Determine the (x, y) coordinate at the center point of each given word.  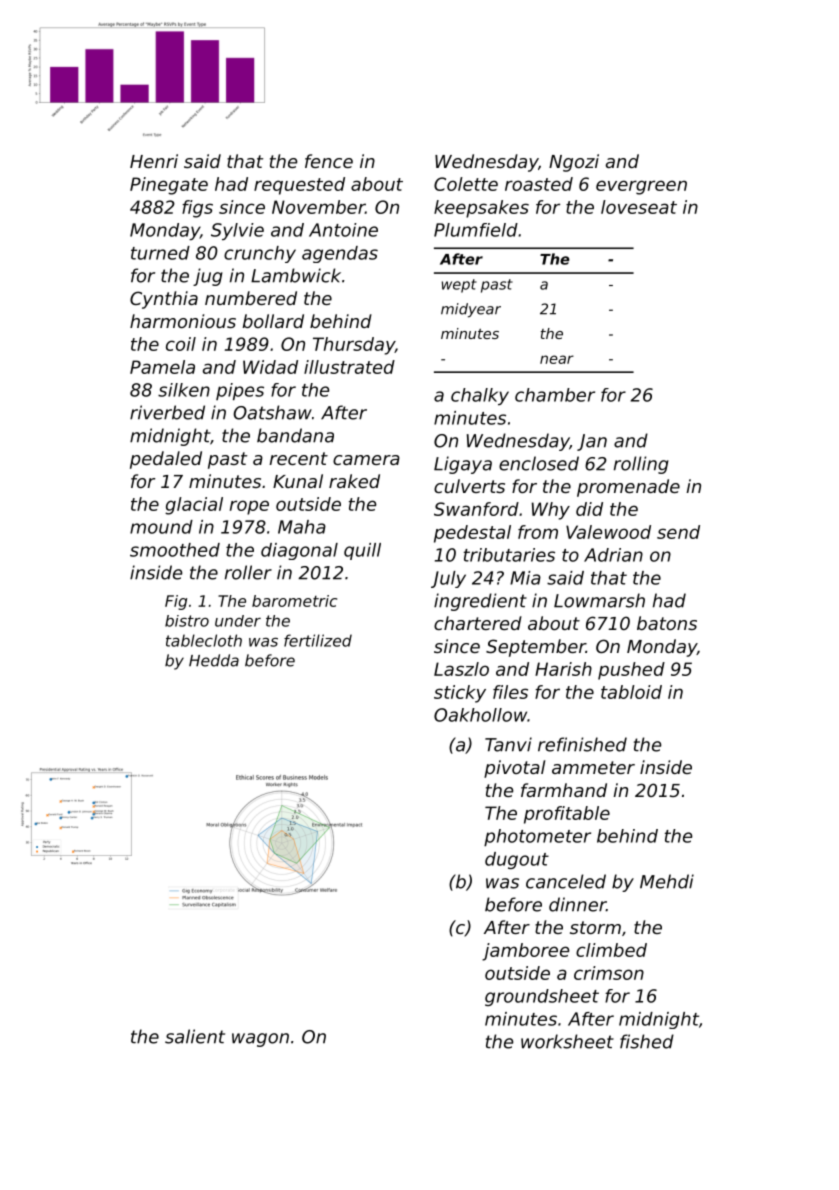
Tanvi (508, 744)
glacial (194, 506)
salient (195, 1036)
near (557, 359)
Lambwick (296, 275)
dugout (517, 860)
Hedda (214, 660)
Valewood (608, 532)
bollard (273, 321)
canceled (566, 881)
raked (354, 481)
